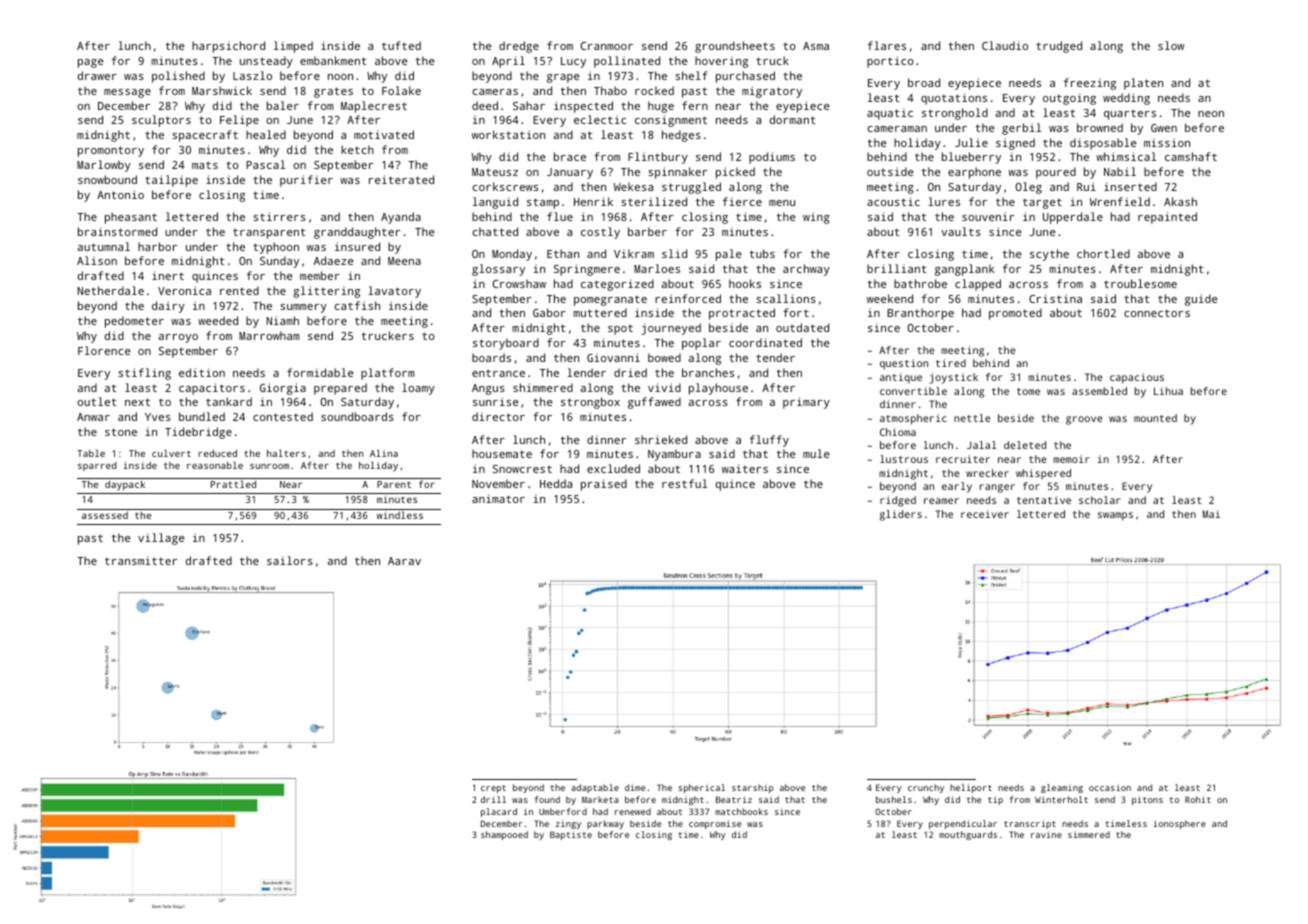  I want to click on drill, so click(493, 799).
